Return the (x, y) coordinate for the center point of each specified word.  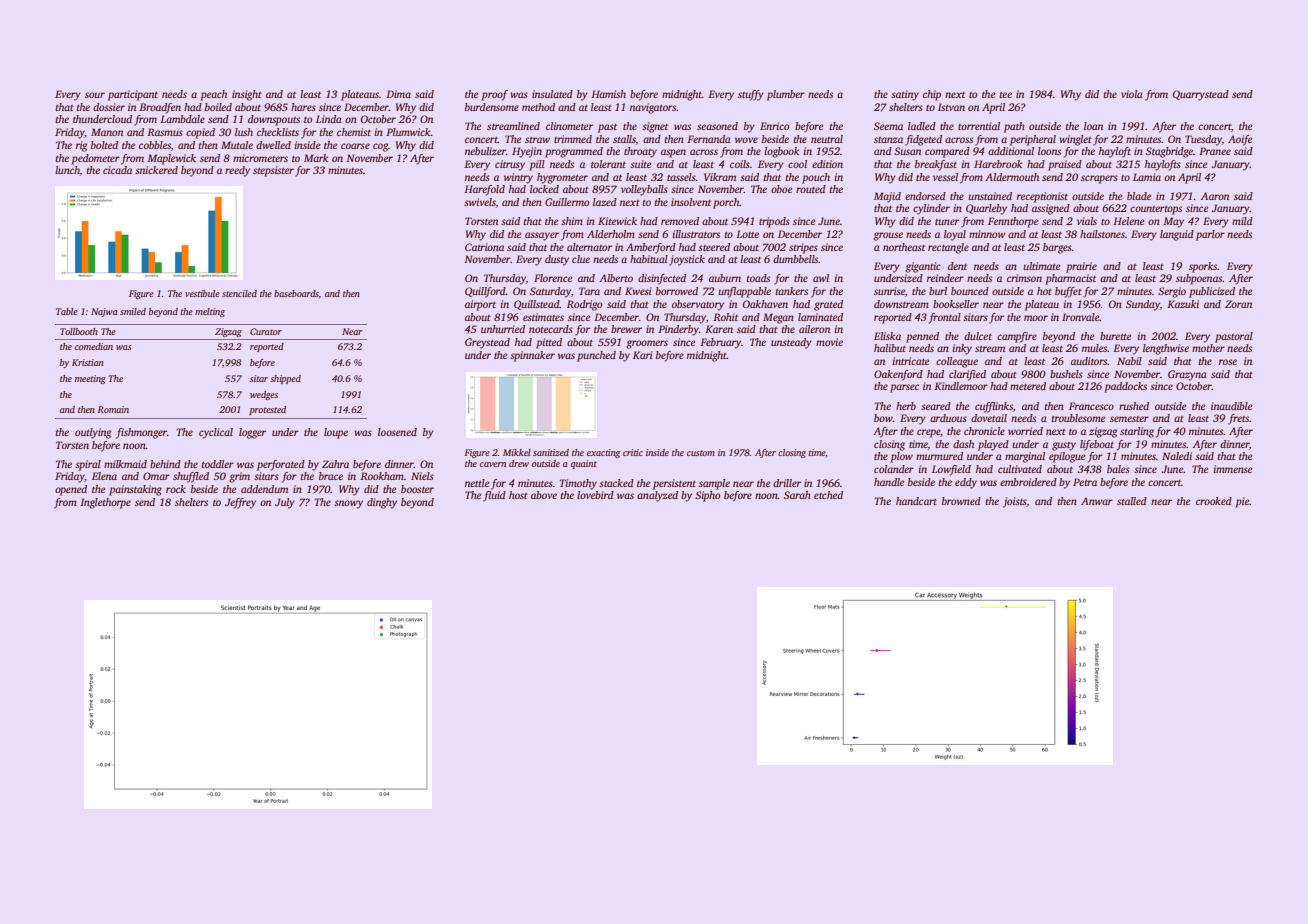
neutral (827, 139)
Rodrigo (584, 305)
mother (1208, 348)
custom (701, 453)
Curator (266, 331)
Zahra (335, 464)
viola (1132, 94)
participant (133, 95)
